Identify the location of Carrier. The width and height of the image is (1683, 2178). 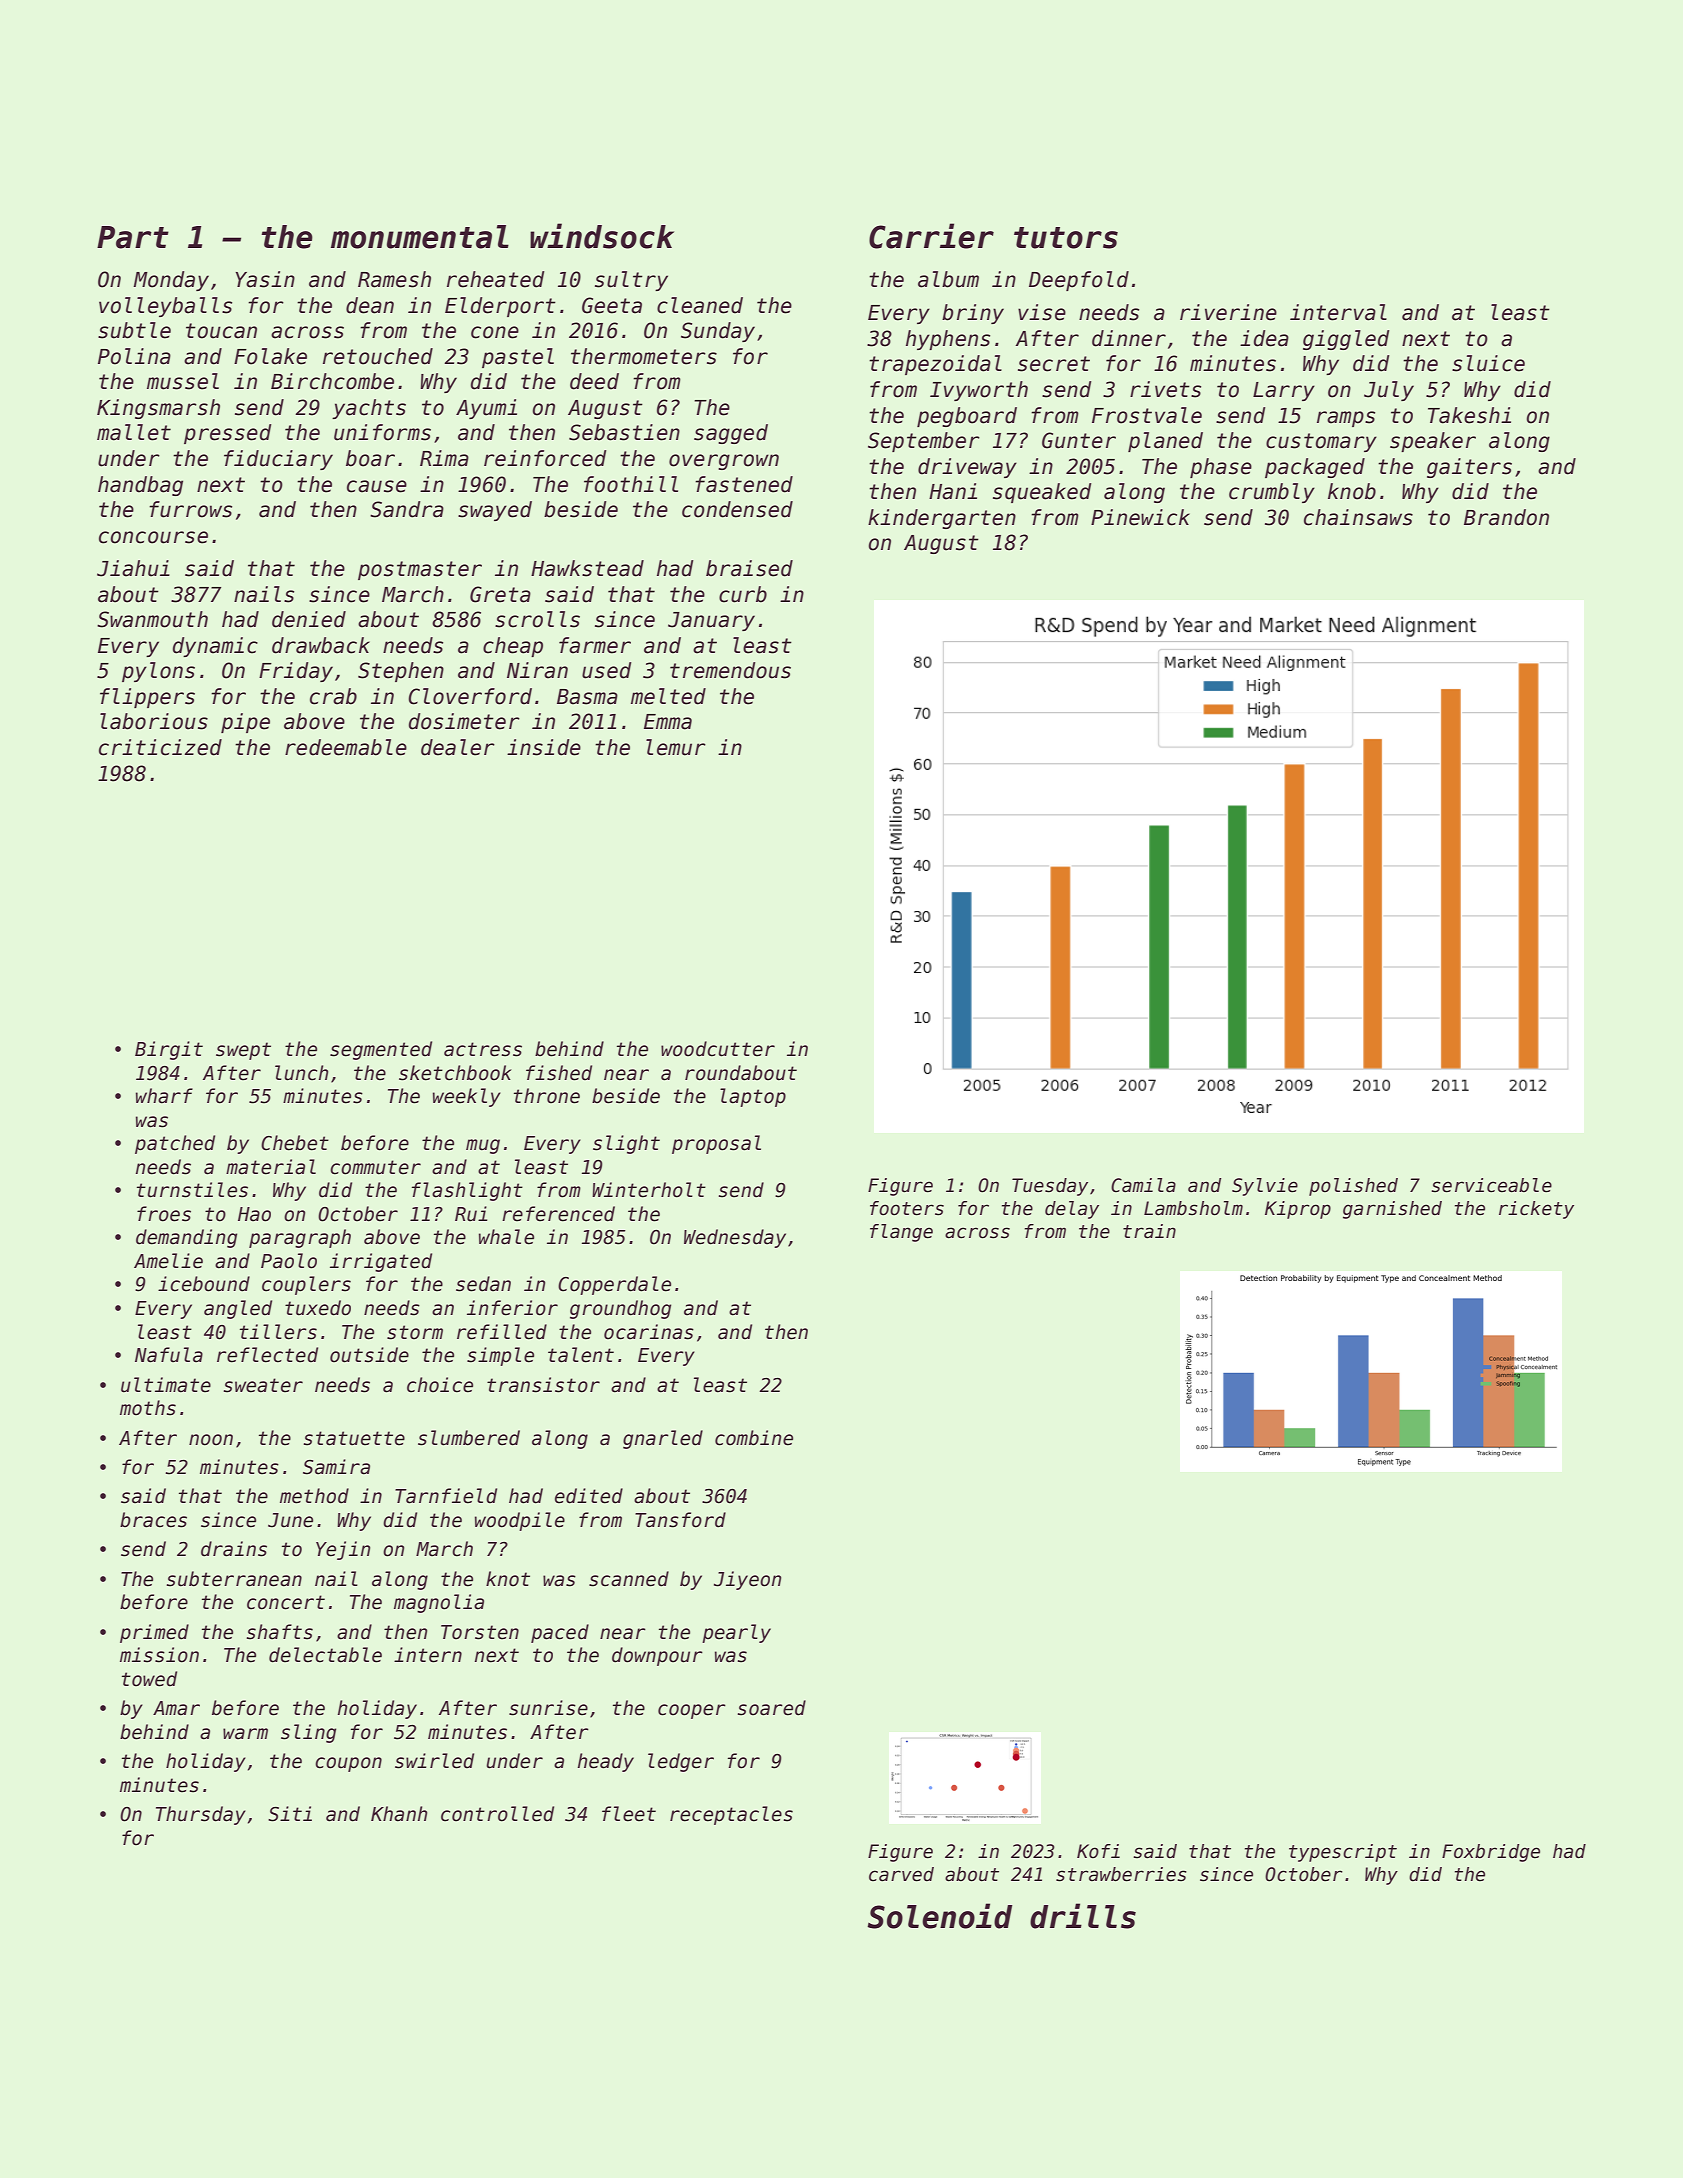
(931, 236).
